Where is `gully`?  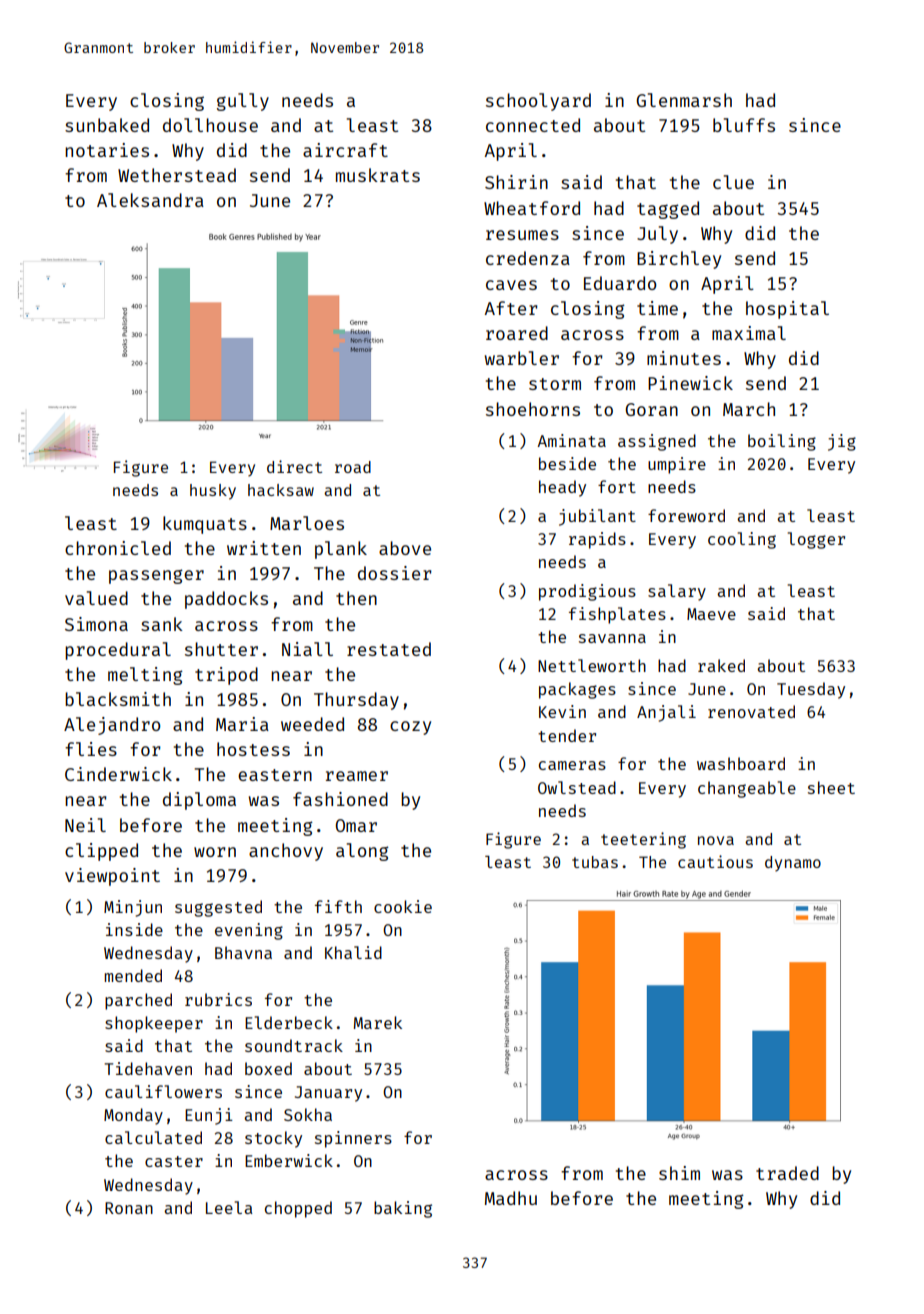 gully is located at coordinates (243, 102).
